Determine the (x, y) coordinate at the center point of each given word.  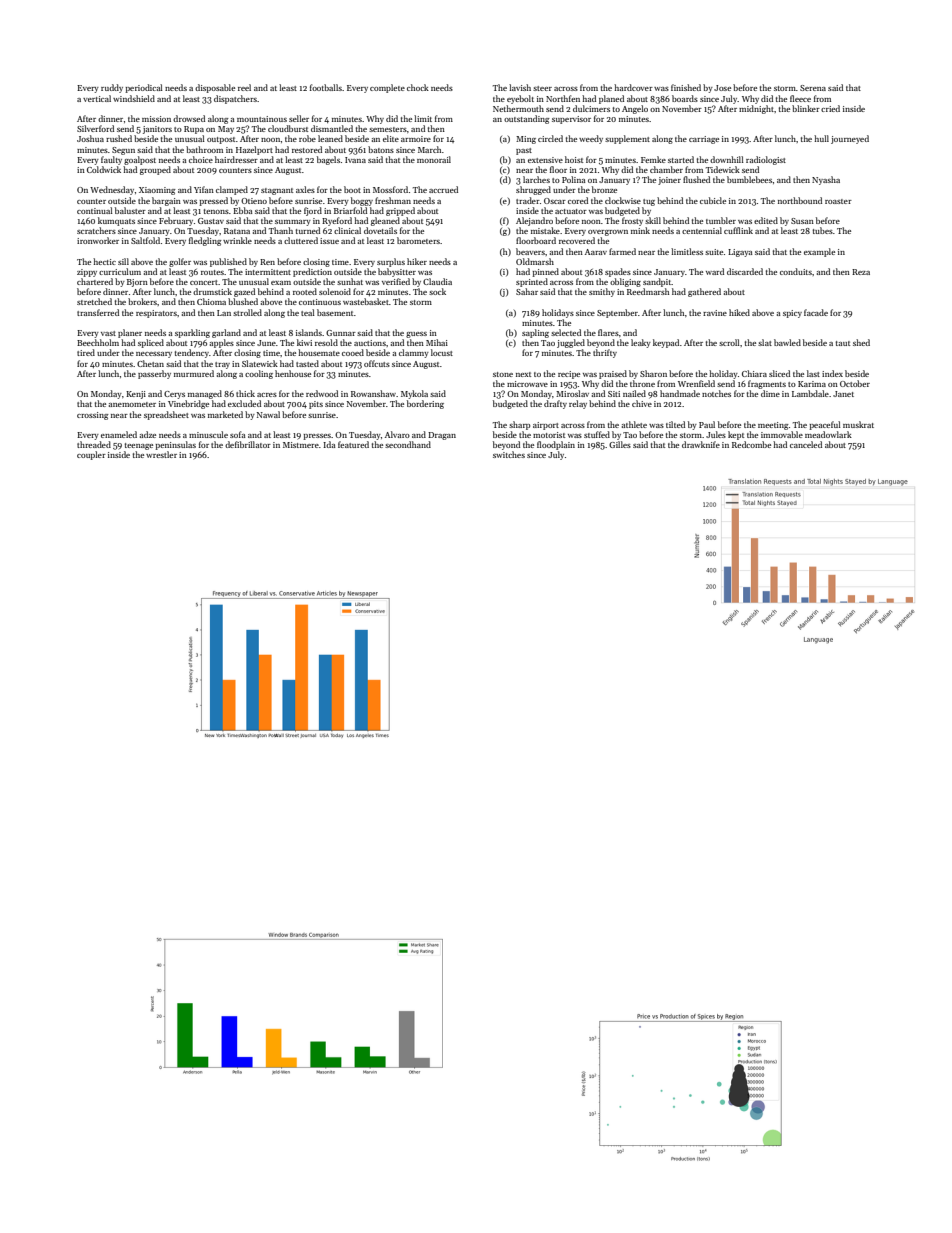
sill (123, 261)
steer (542, 88)
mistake (545, 230)
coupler (91, 455)
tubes (823, 230)
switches (509, 454)
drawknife (701, 444)
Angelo (635, 109)
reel (244, 87)
